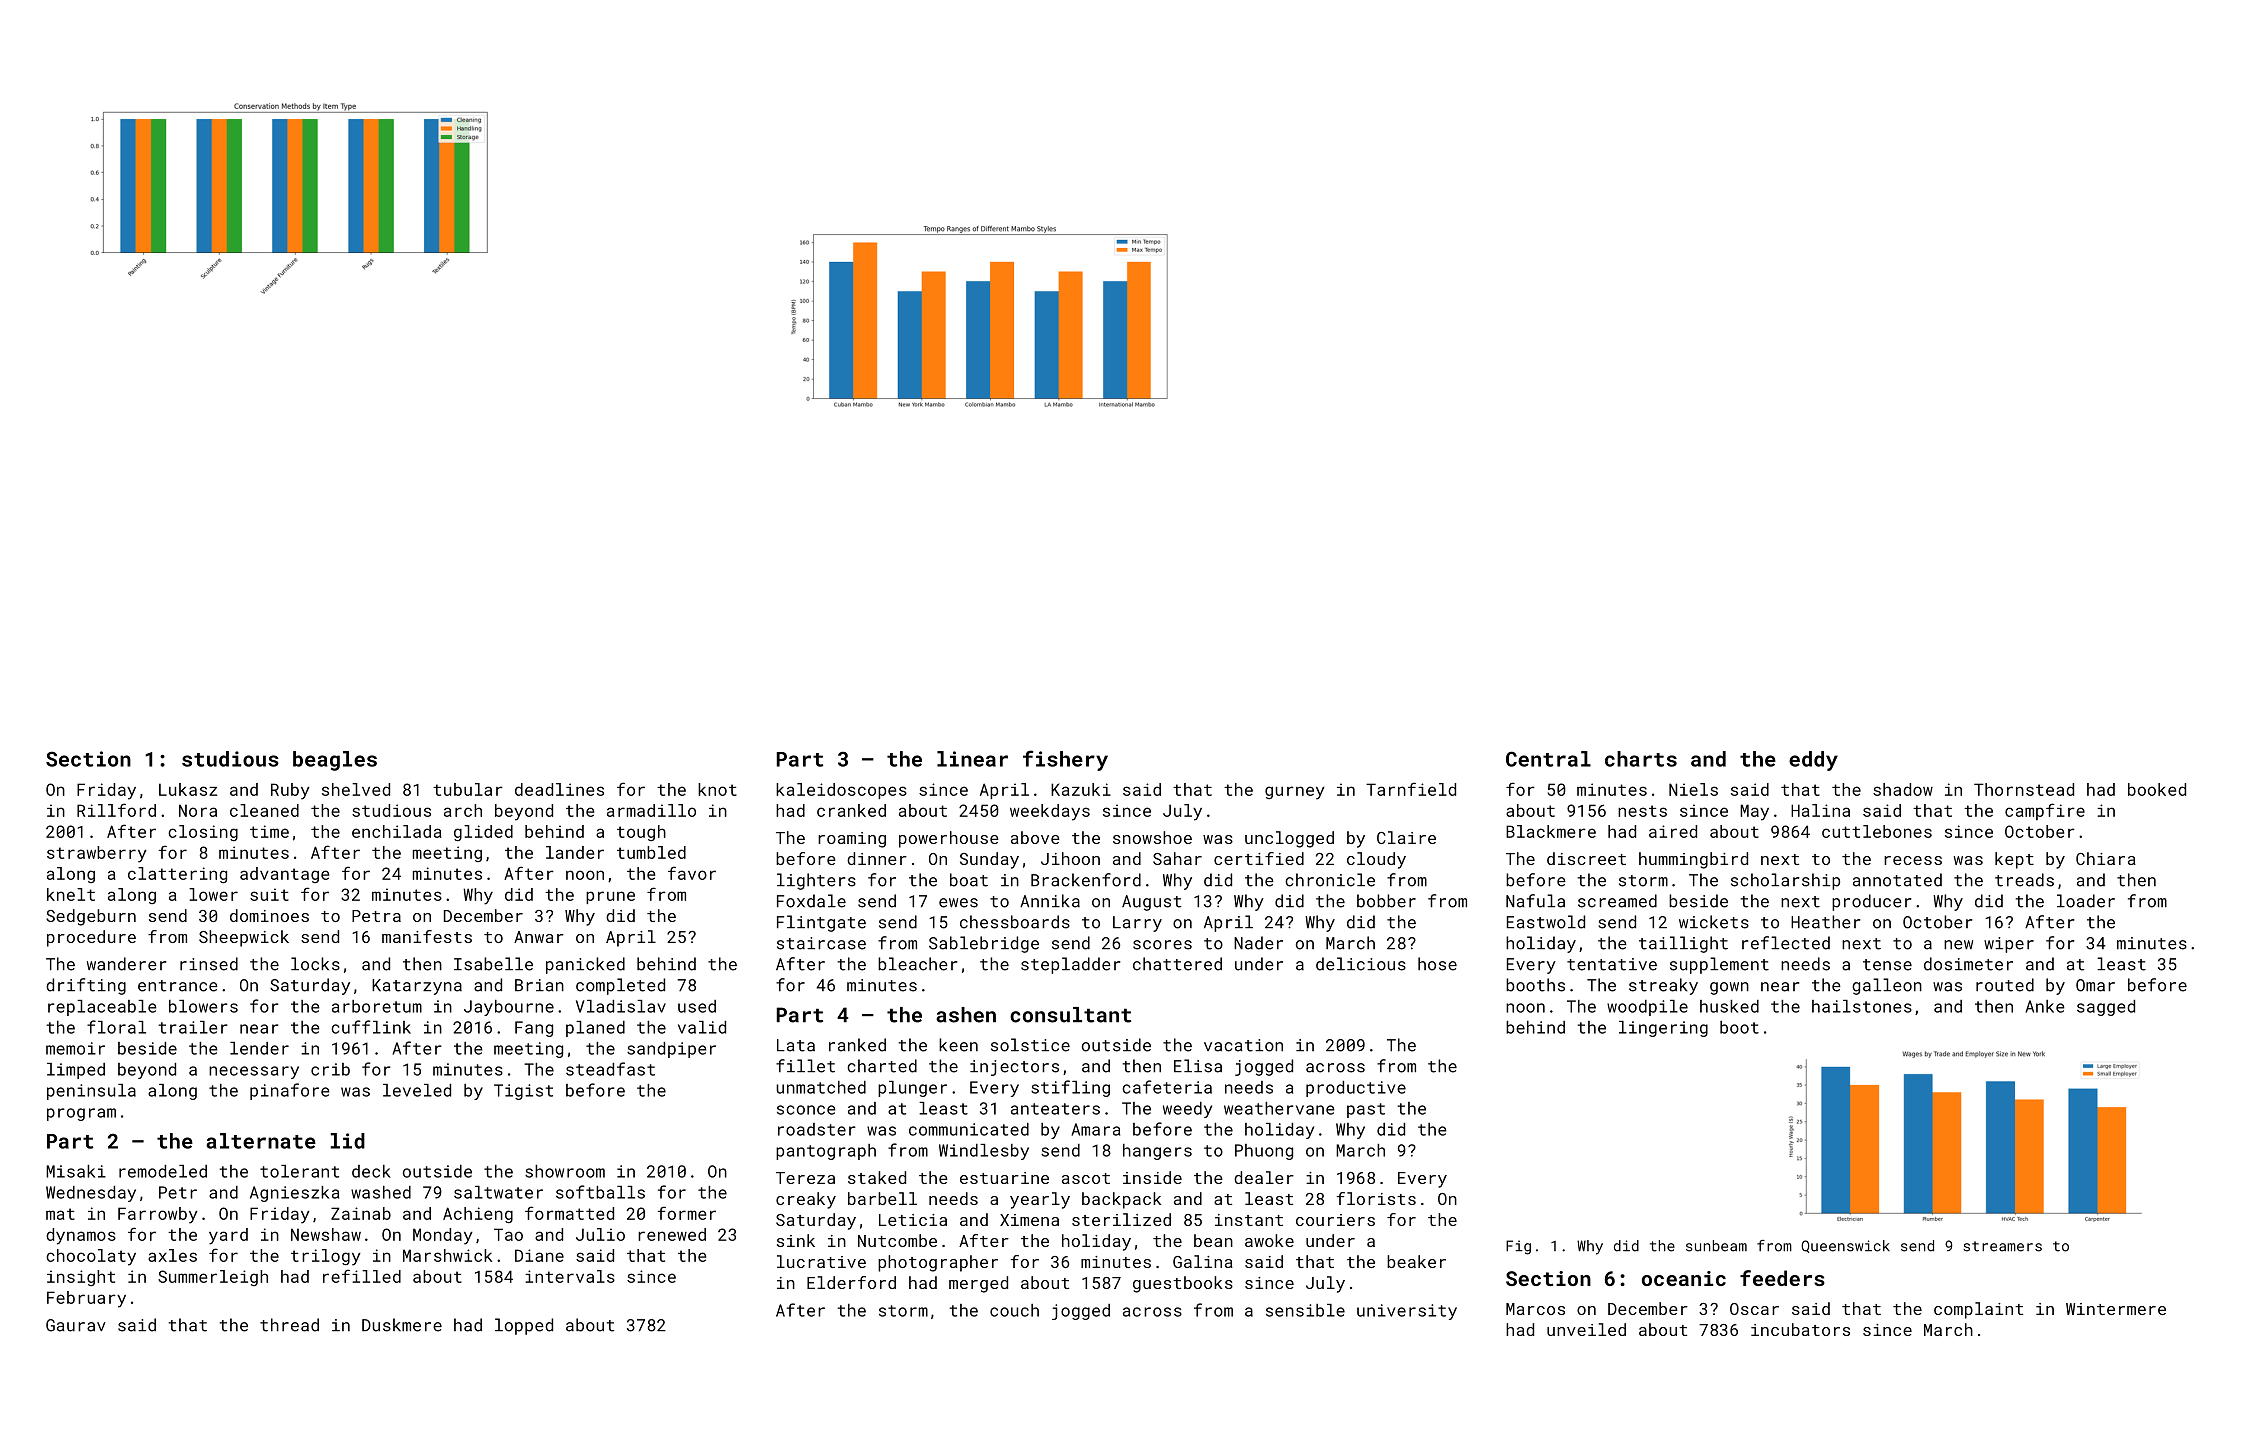 The width and height of the page is (2246, 1453). I want to click on beagles, so click(335, 761).
